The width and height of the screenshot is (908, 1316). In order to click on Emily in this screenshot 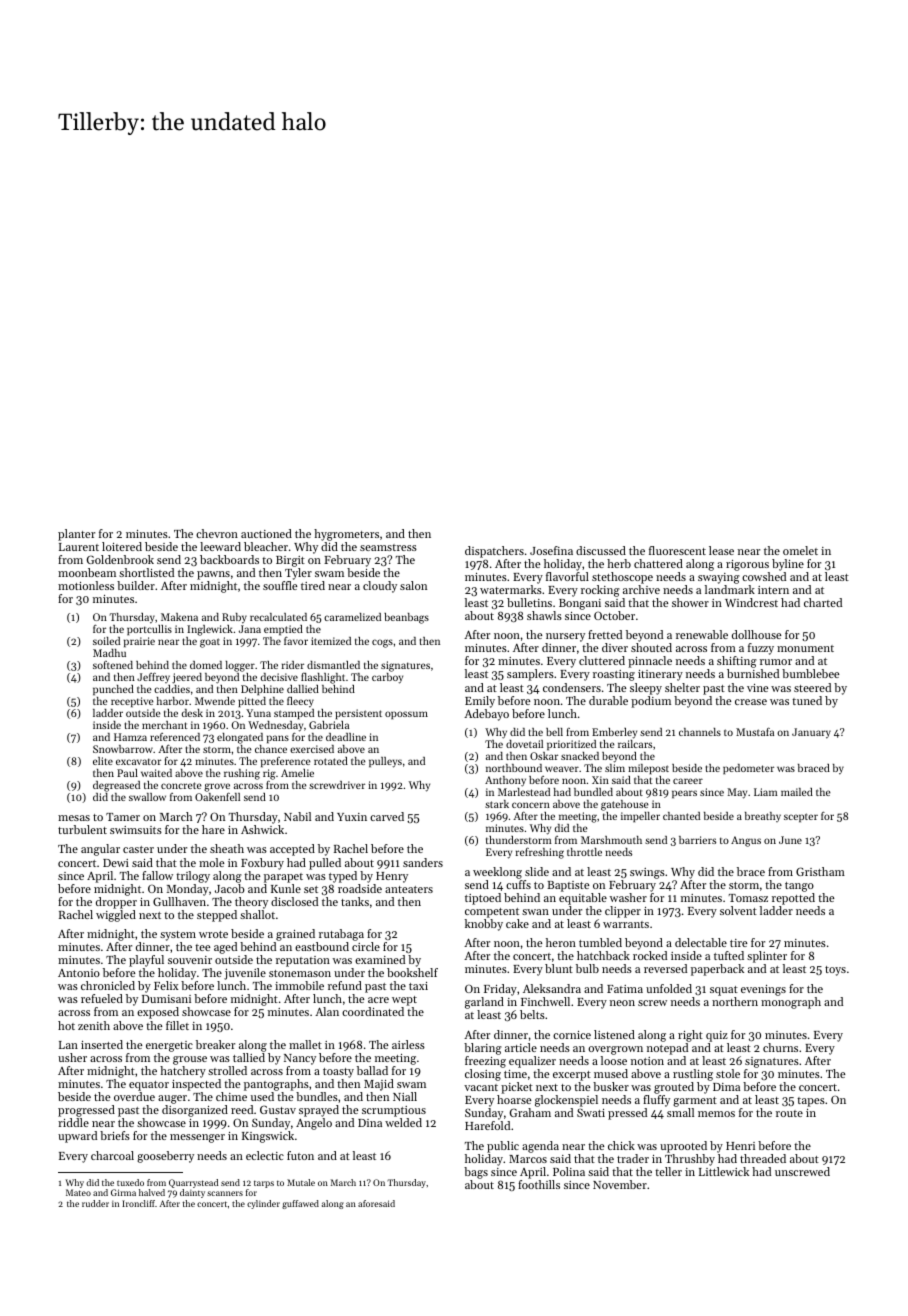, I will do `click(480, 702)`.
